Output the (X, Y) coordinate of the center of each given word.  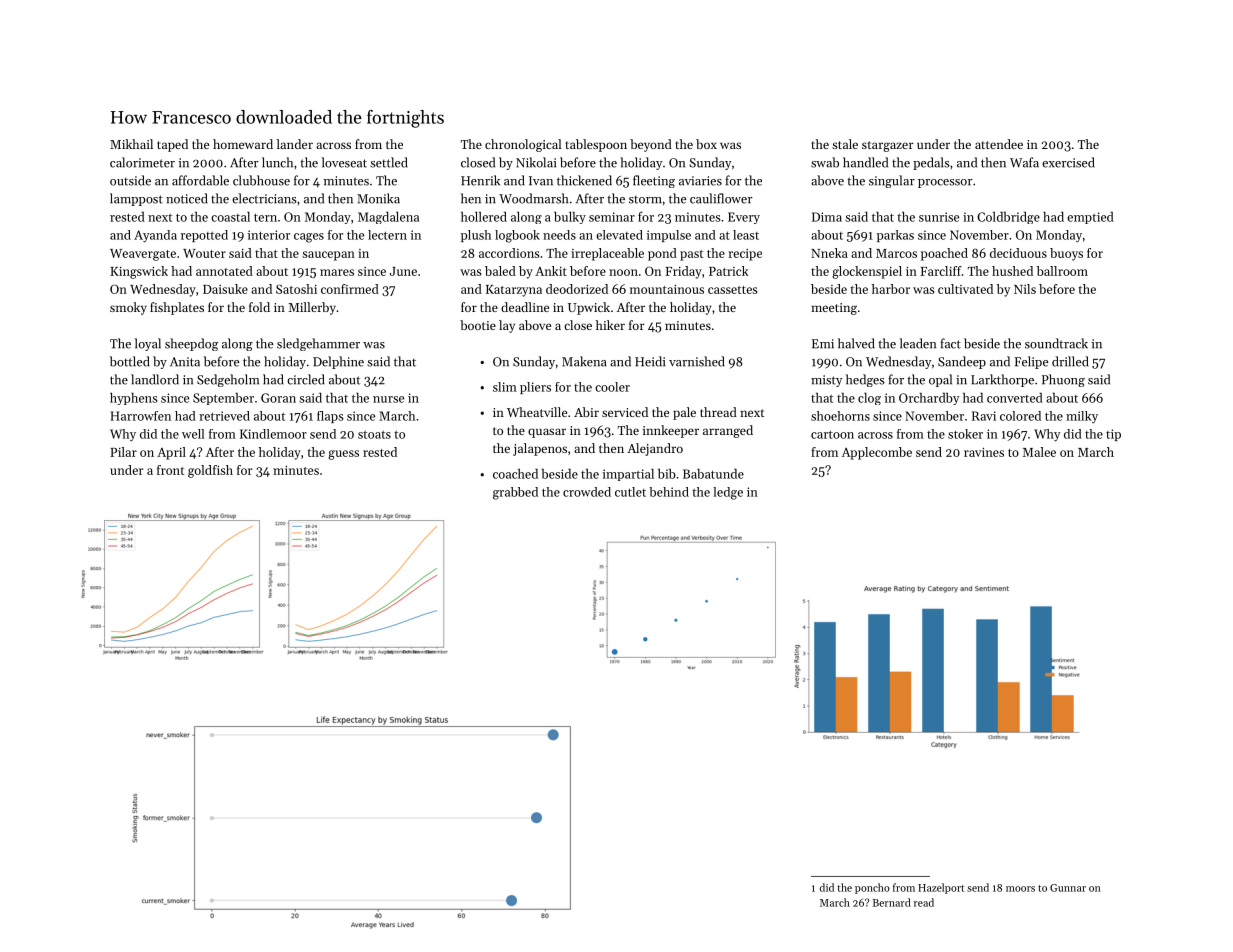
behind (669, 492)
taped (172, 145)
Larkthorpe (1002, 380)
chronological (523, 145)
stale (845, 144)
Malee (1039, 452)
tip (1113, 435)
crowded (587, 492)
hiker (610, 325)
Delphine (338, 362)
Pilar (123, 452)
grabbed (515, 493)
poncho (872, 888)
